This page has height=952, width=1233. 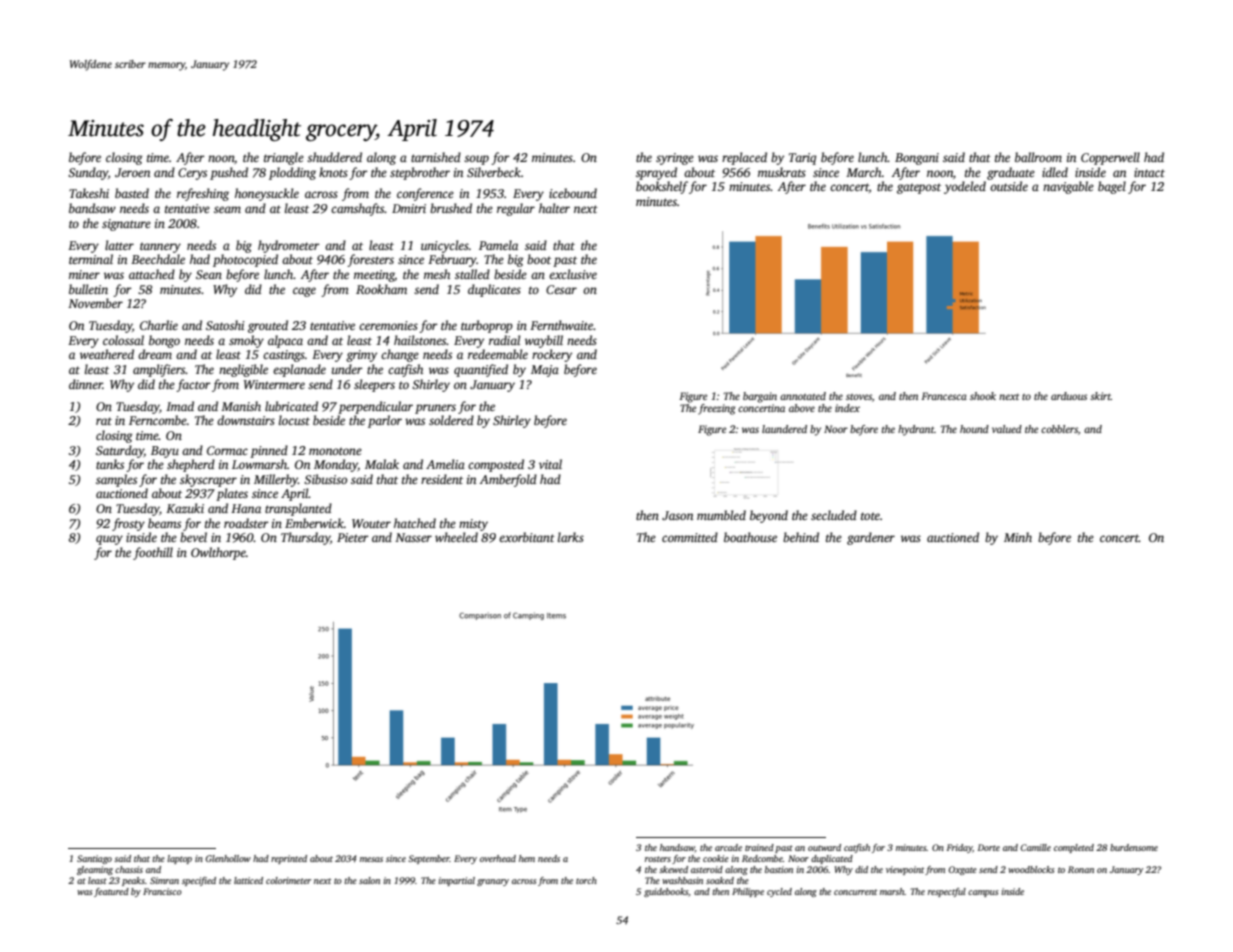 What do you see at coordinates (94, 859) in the page?
I see `Santiago` at bounding box center [94, 859].
